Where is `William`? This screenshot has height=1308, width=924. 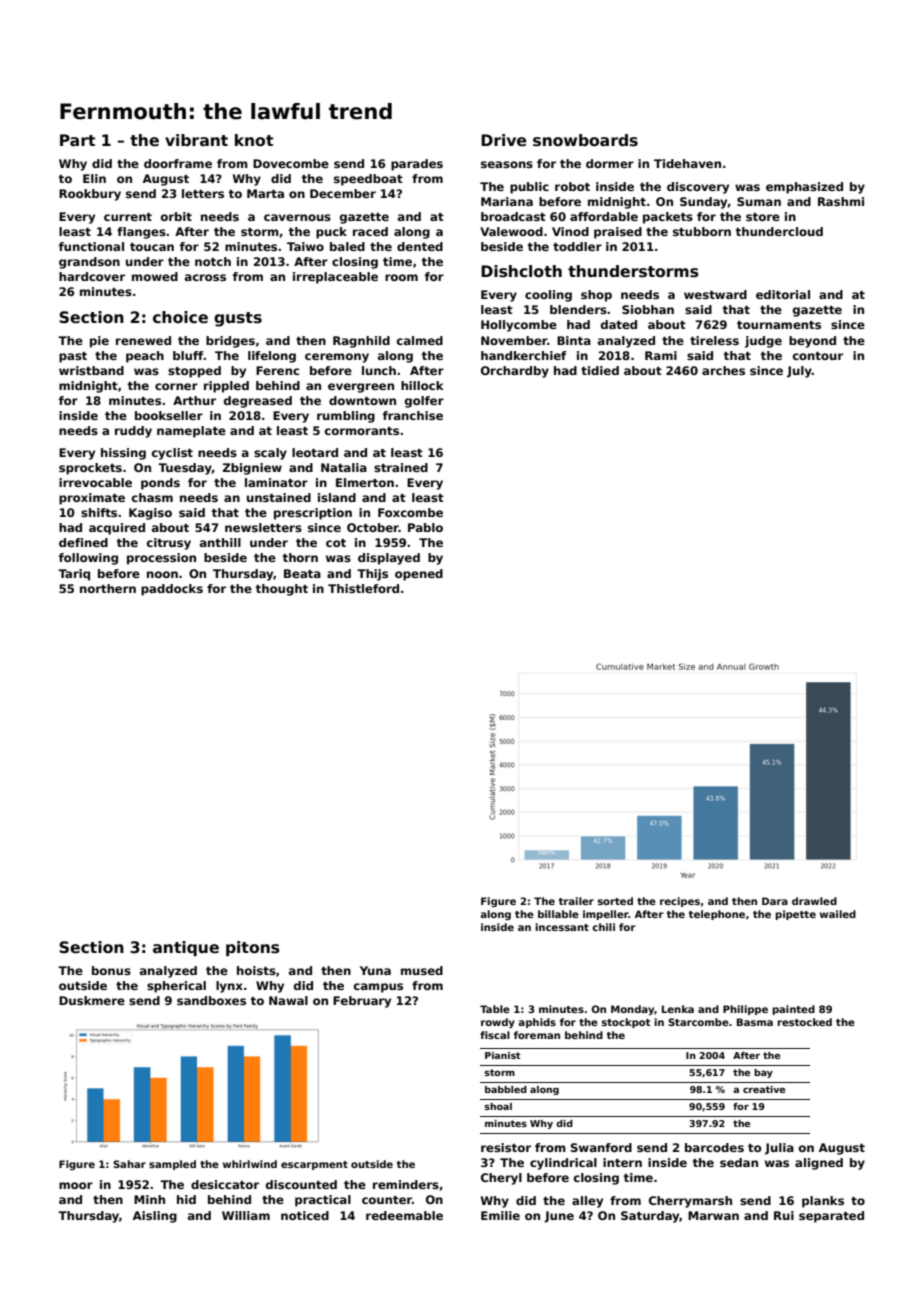 William is located at coordinates (246, 1215).
